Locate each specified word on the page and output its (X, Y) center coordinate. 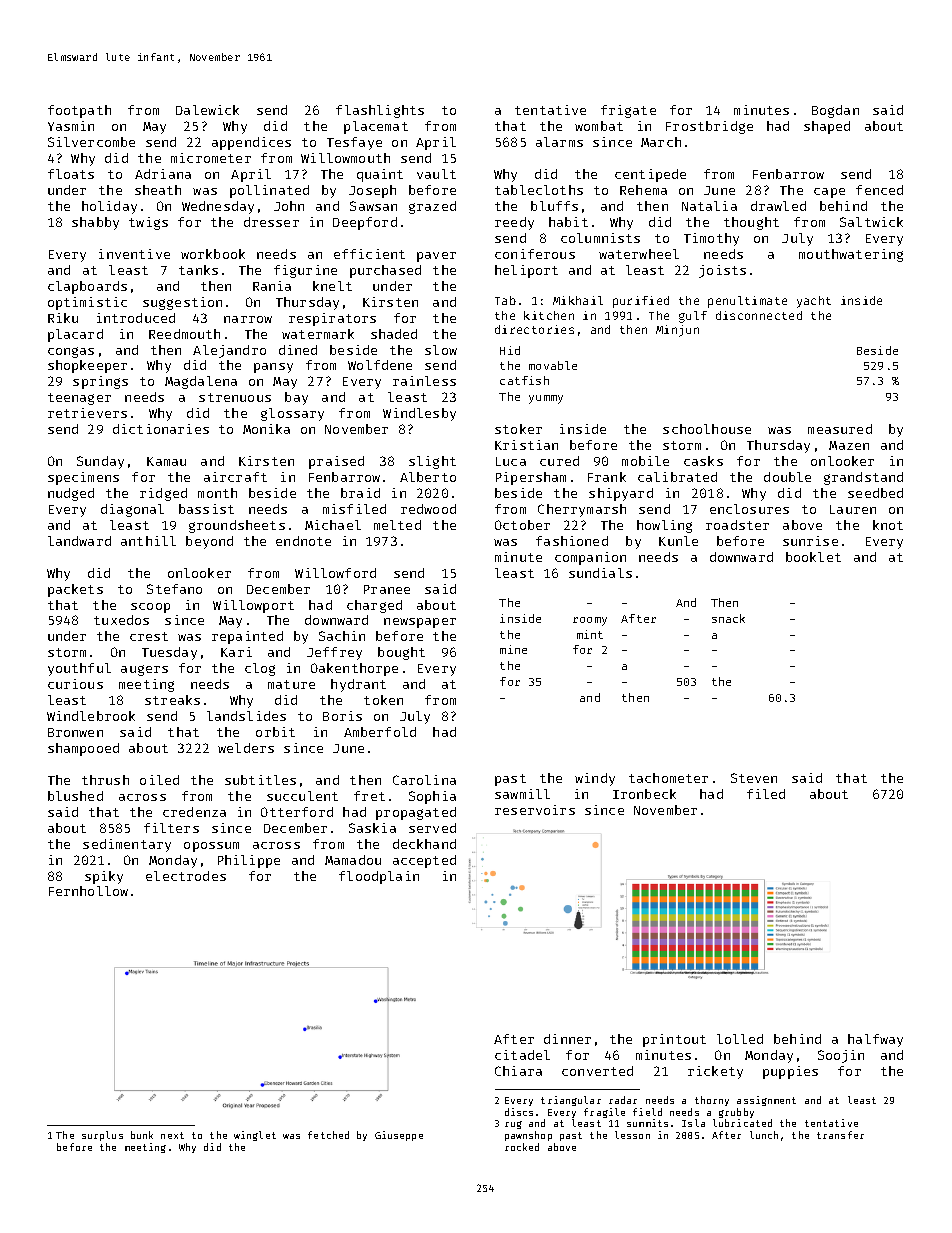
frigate (628, 111)
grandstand (863, 478)
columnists (600, 238)
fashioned (572, 541)
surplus (102, 1136)
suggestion (182, 303)
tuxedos (121, 620)
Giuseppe (399, 1136)
